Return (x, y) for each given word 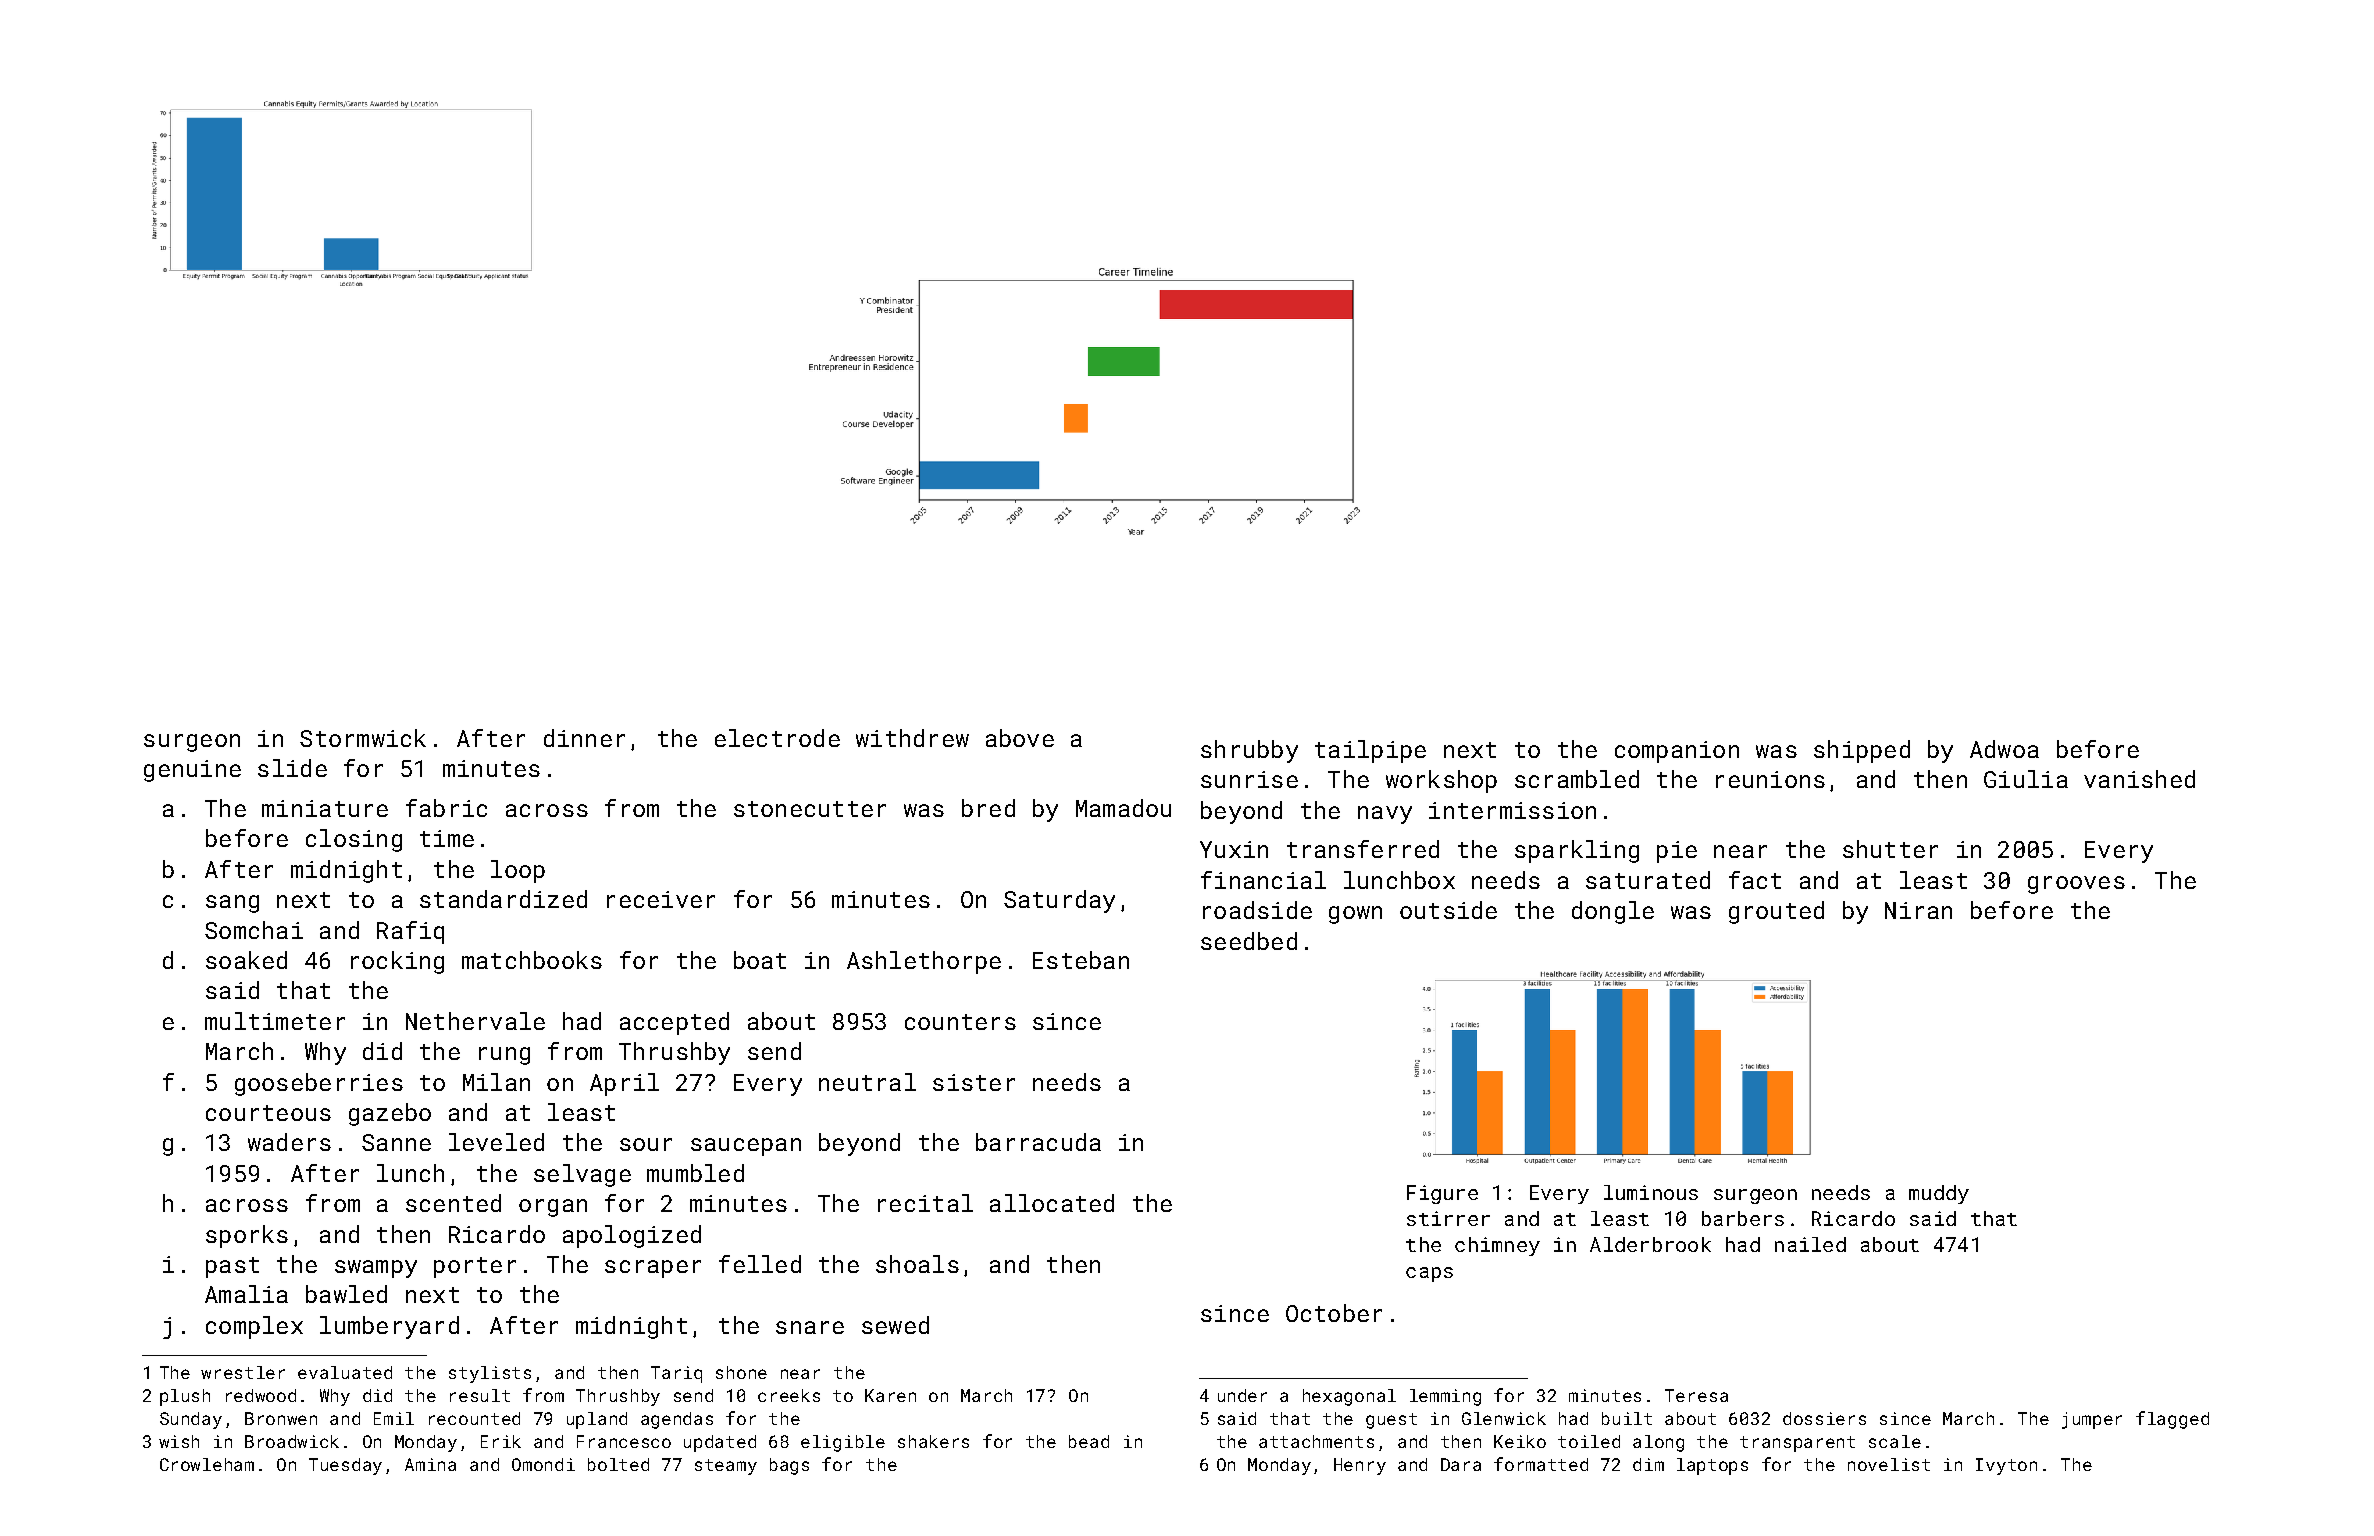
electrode (777, 738)
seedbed (1249, 941)
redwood (261, 1395)
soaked (246, 960)
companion (1677, 752)
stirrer (1448, 1218)
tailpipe (1370, 751)
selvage (582, 1175)
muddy (1939, 1194)
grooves (2076, 885)
